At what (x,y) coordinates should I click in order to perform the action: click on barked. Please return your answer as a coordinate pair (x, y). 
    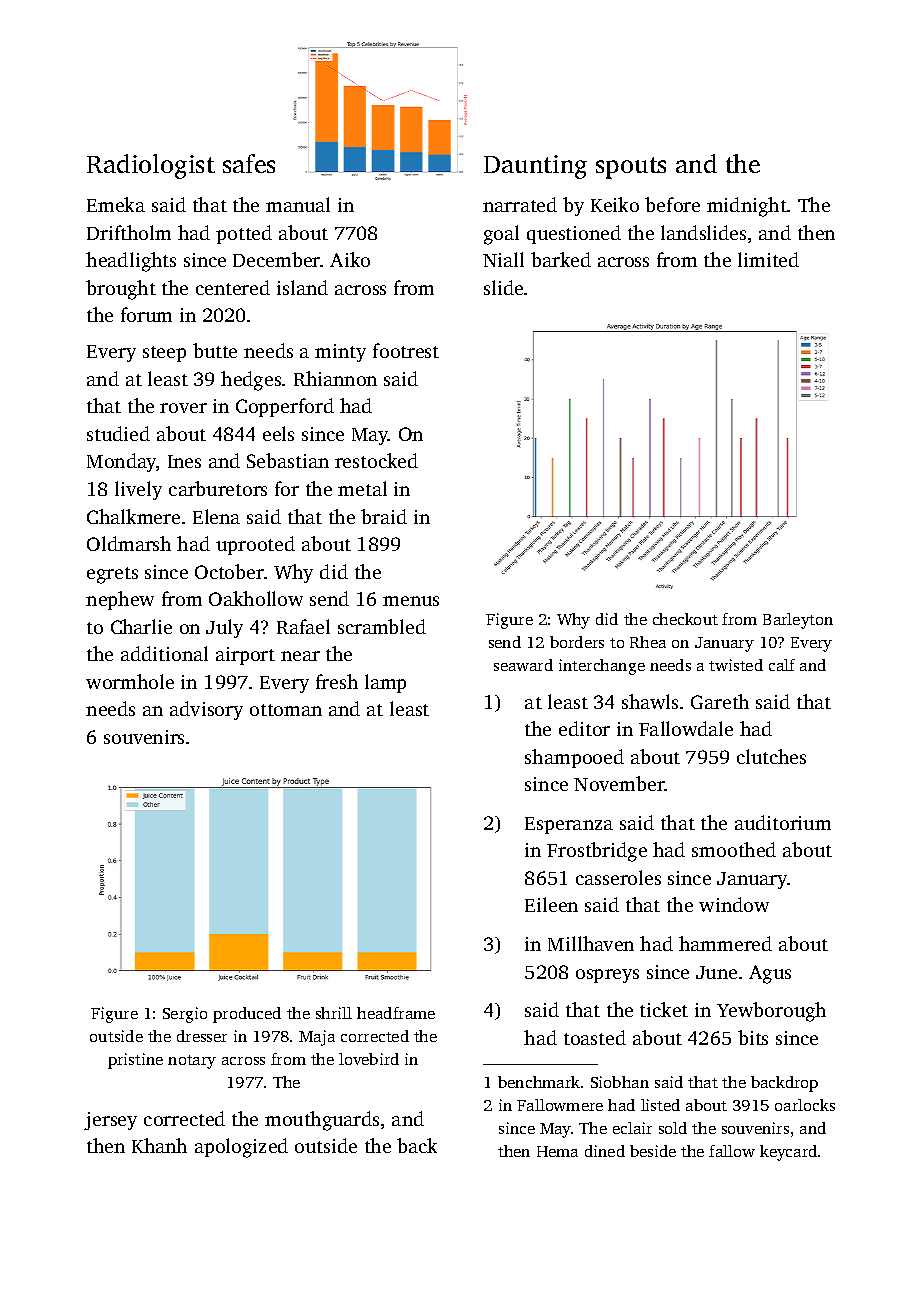
    Looking at the image, I should click on (561, 259).
